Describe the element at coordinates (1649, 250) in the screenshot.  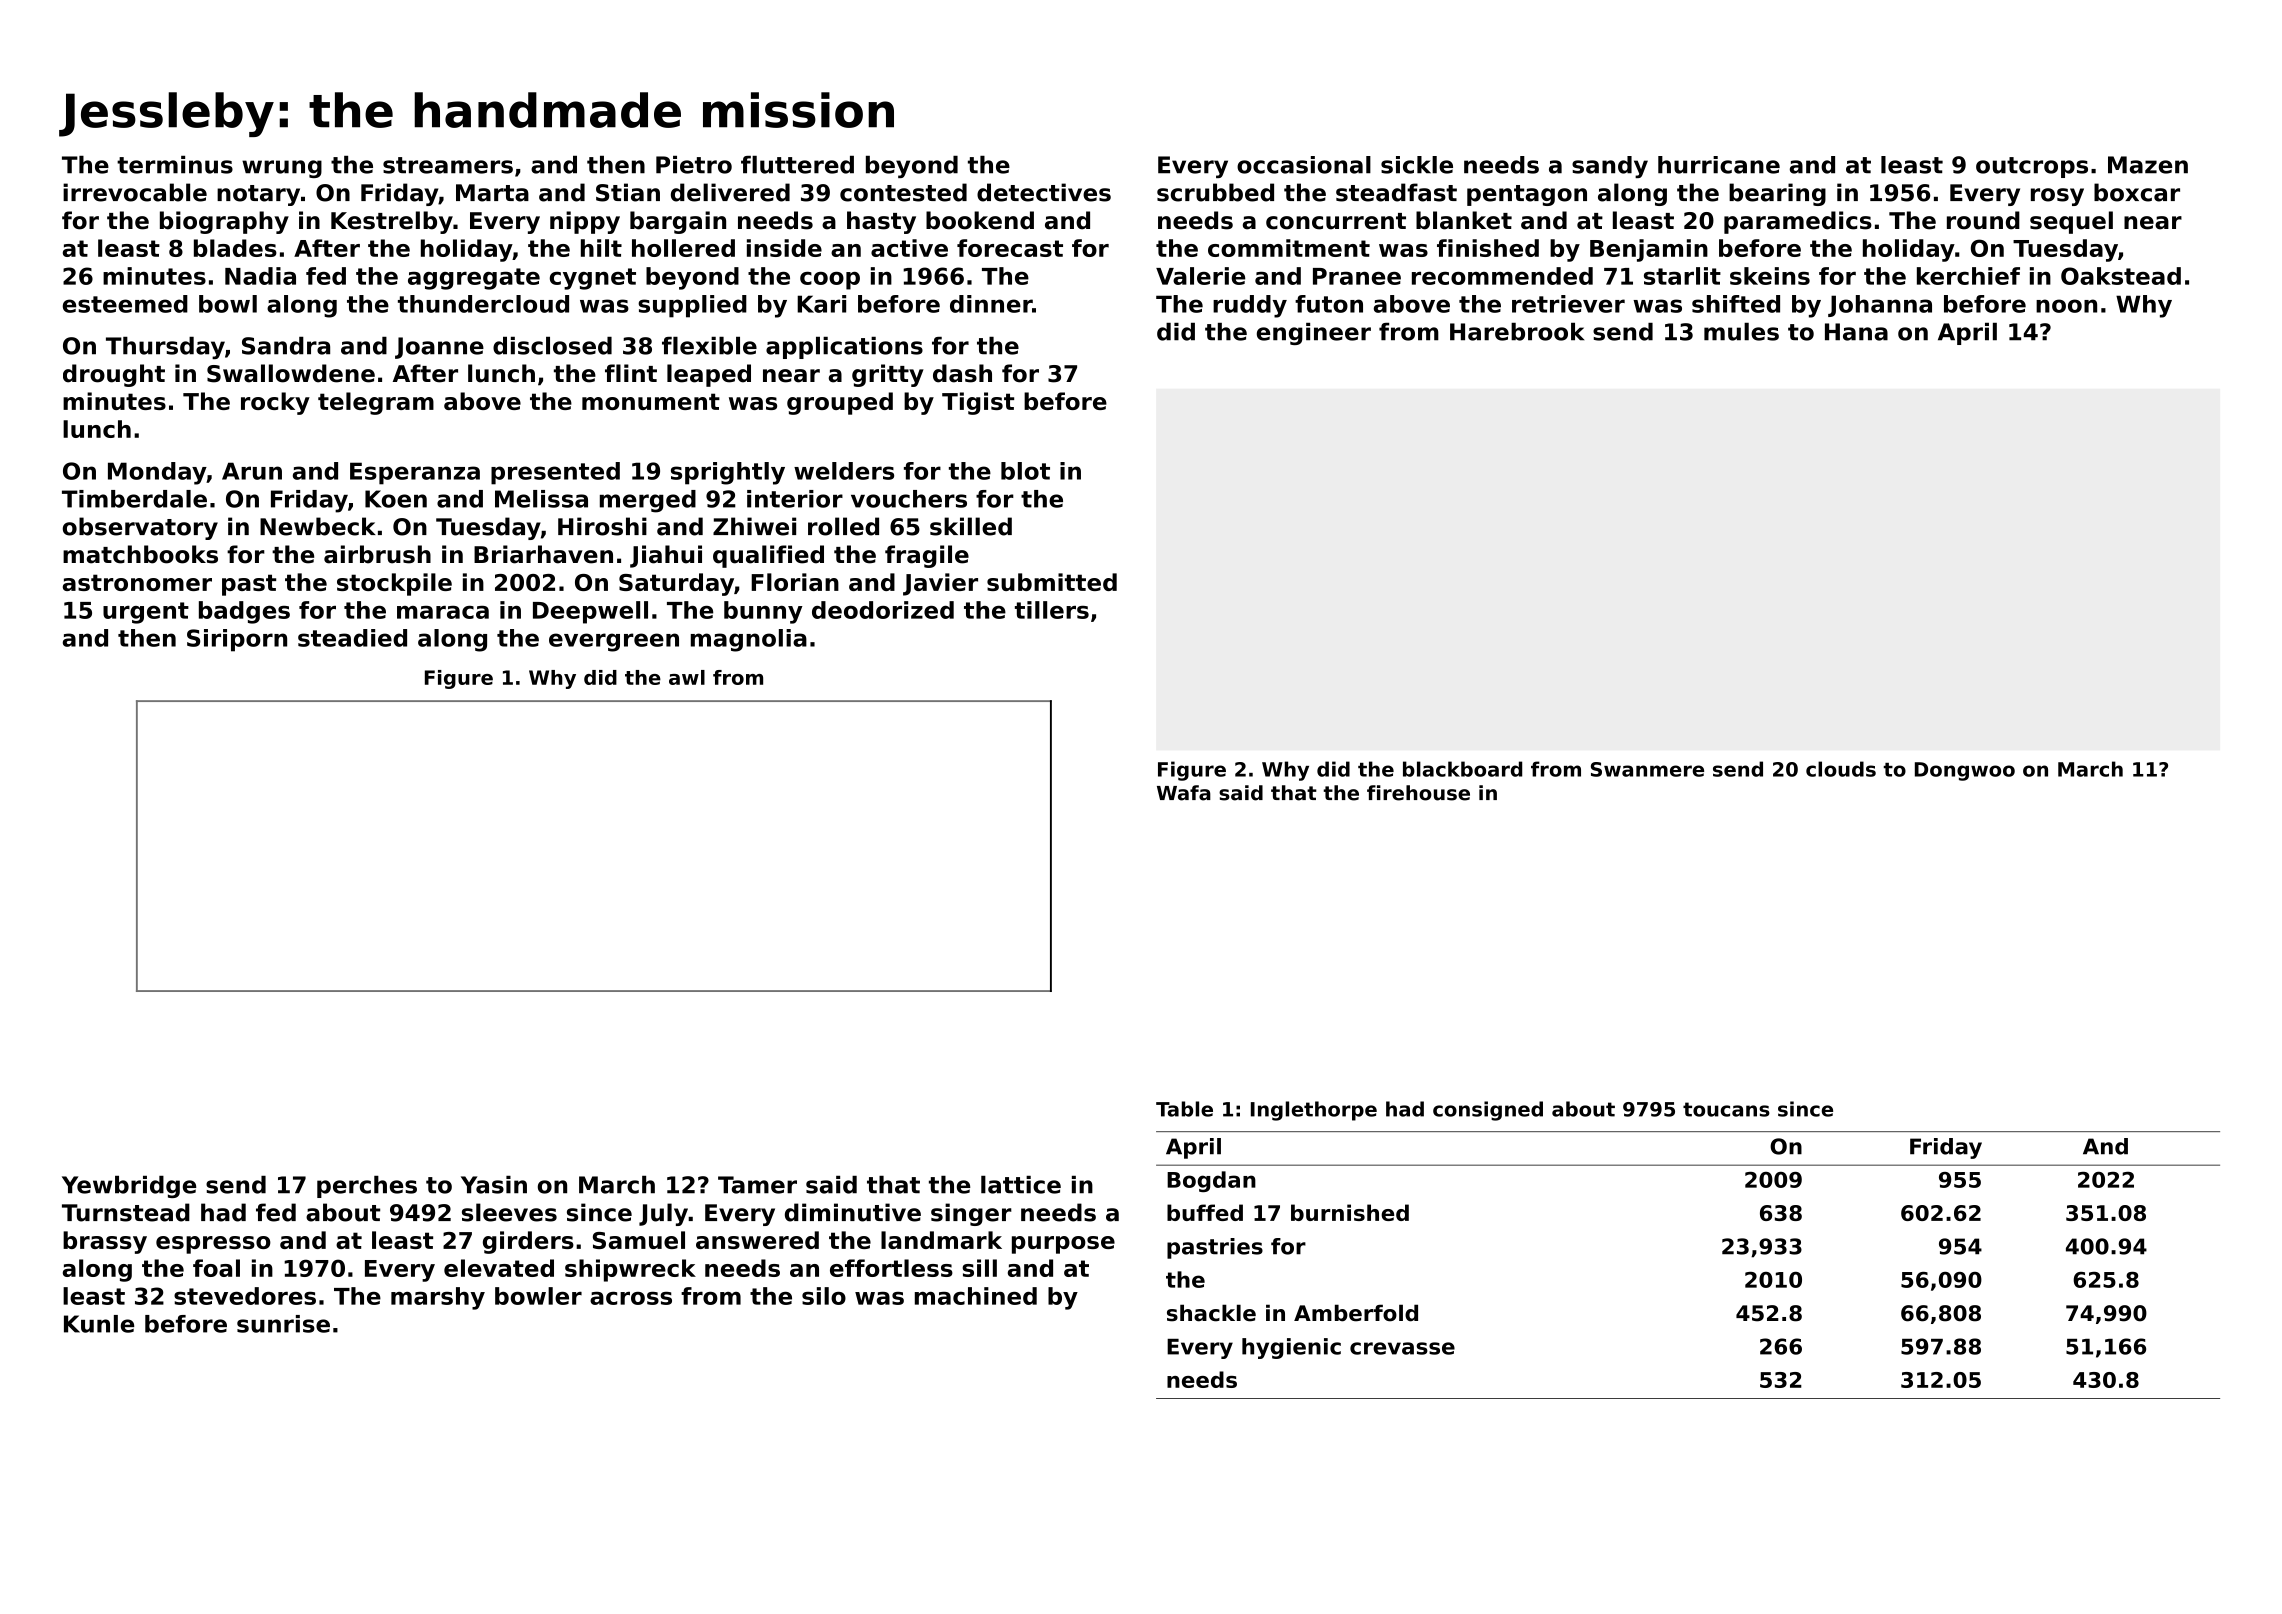
I see `Benjamin` at that location.
